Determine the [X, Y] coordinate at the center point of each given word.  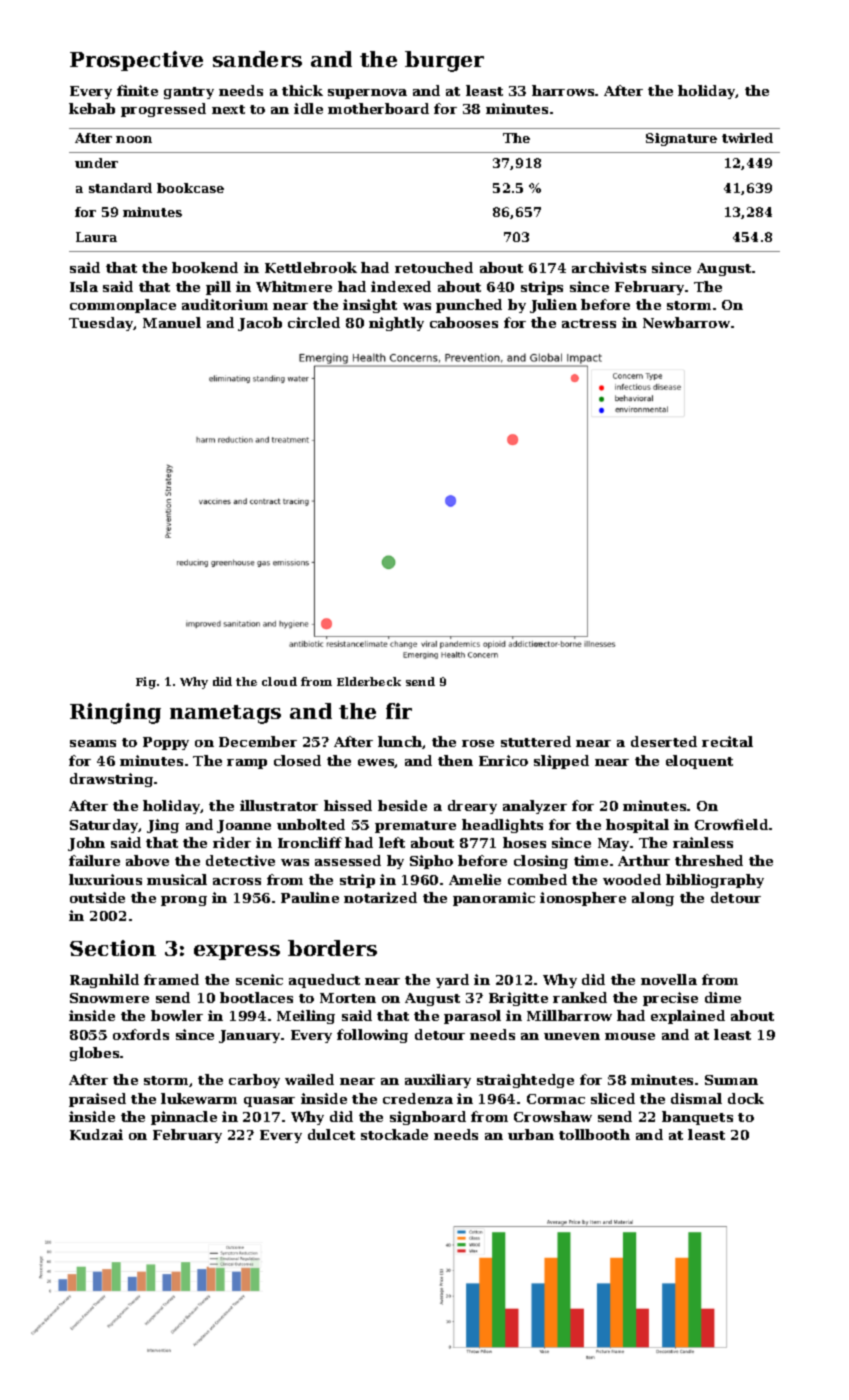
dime [723, 997]
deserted [664, 741]
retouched [434, 267]
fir [399, 711]
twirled [747, 138]
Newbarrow [686, 322]
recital [727, 741]
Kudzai [96, 1134]
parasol [472, 1017]
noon [134, 139]
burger [444, 61]
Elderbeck [369, 681]
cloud [279, 681]
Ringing [115, 713]
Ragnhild [104, 981]
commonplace [123, 306]
